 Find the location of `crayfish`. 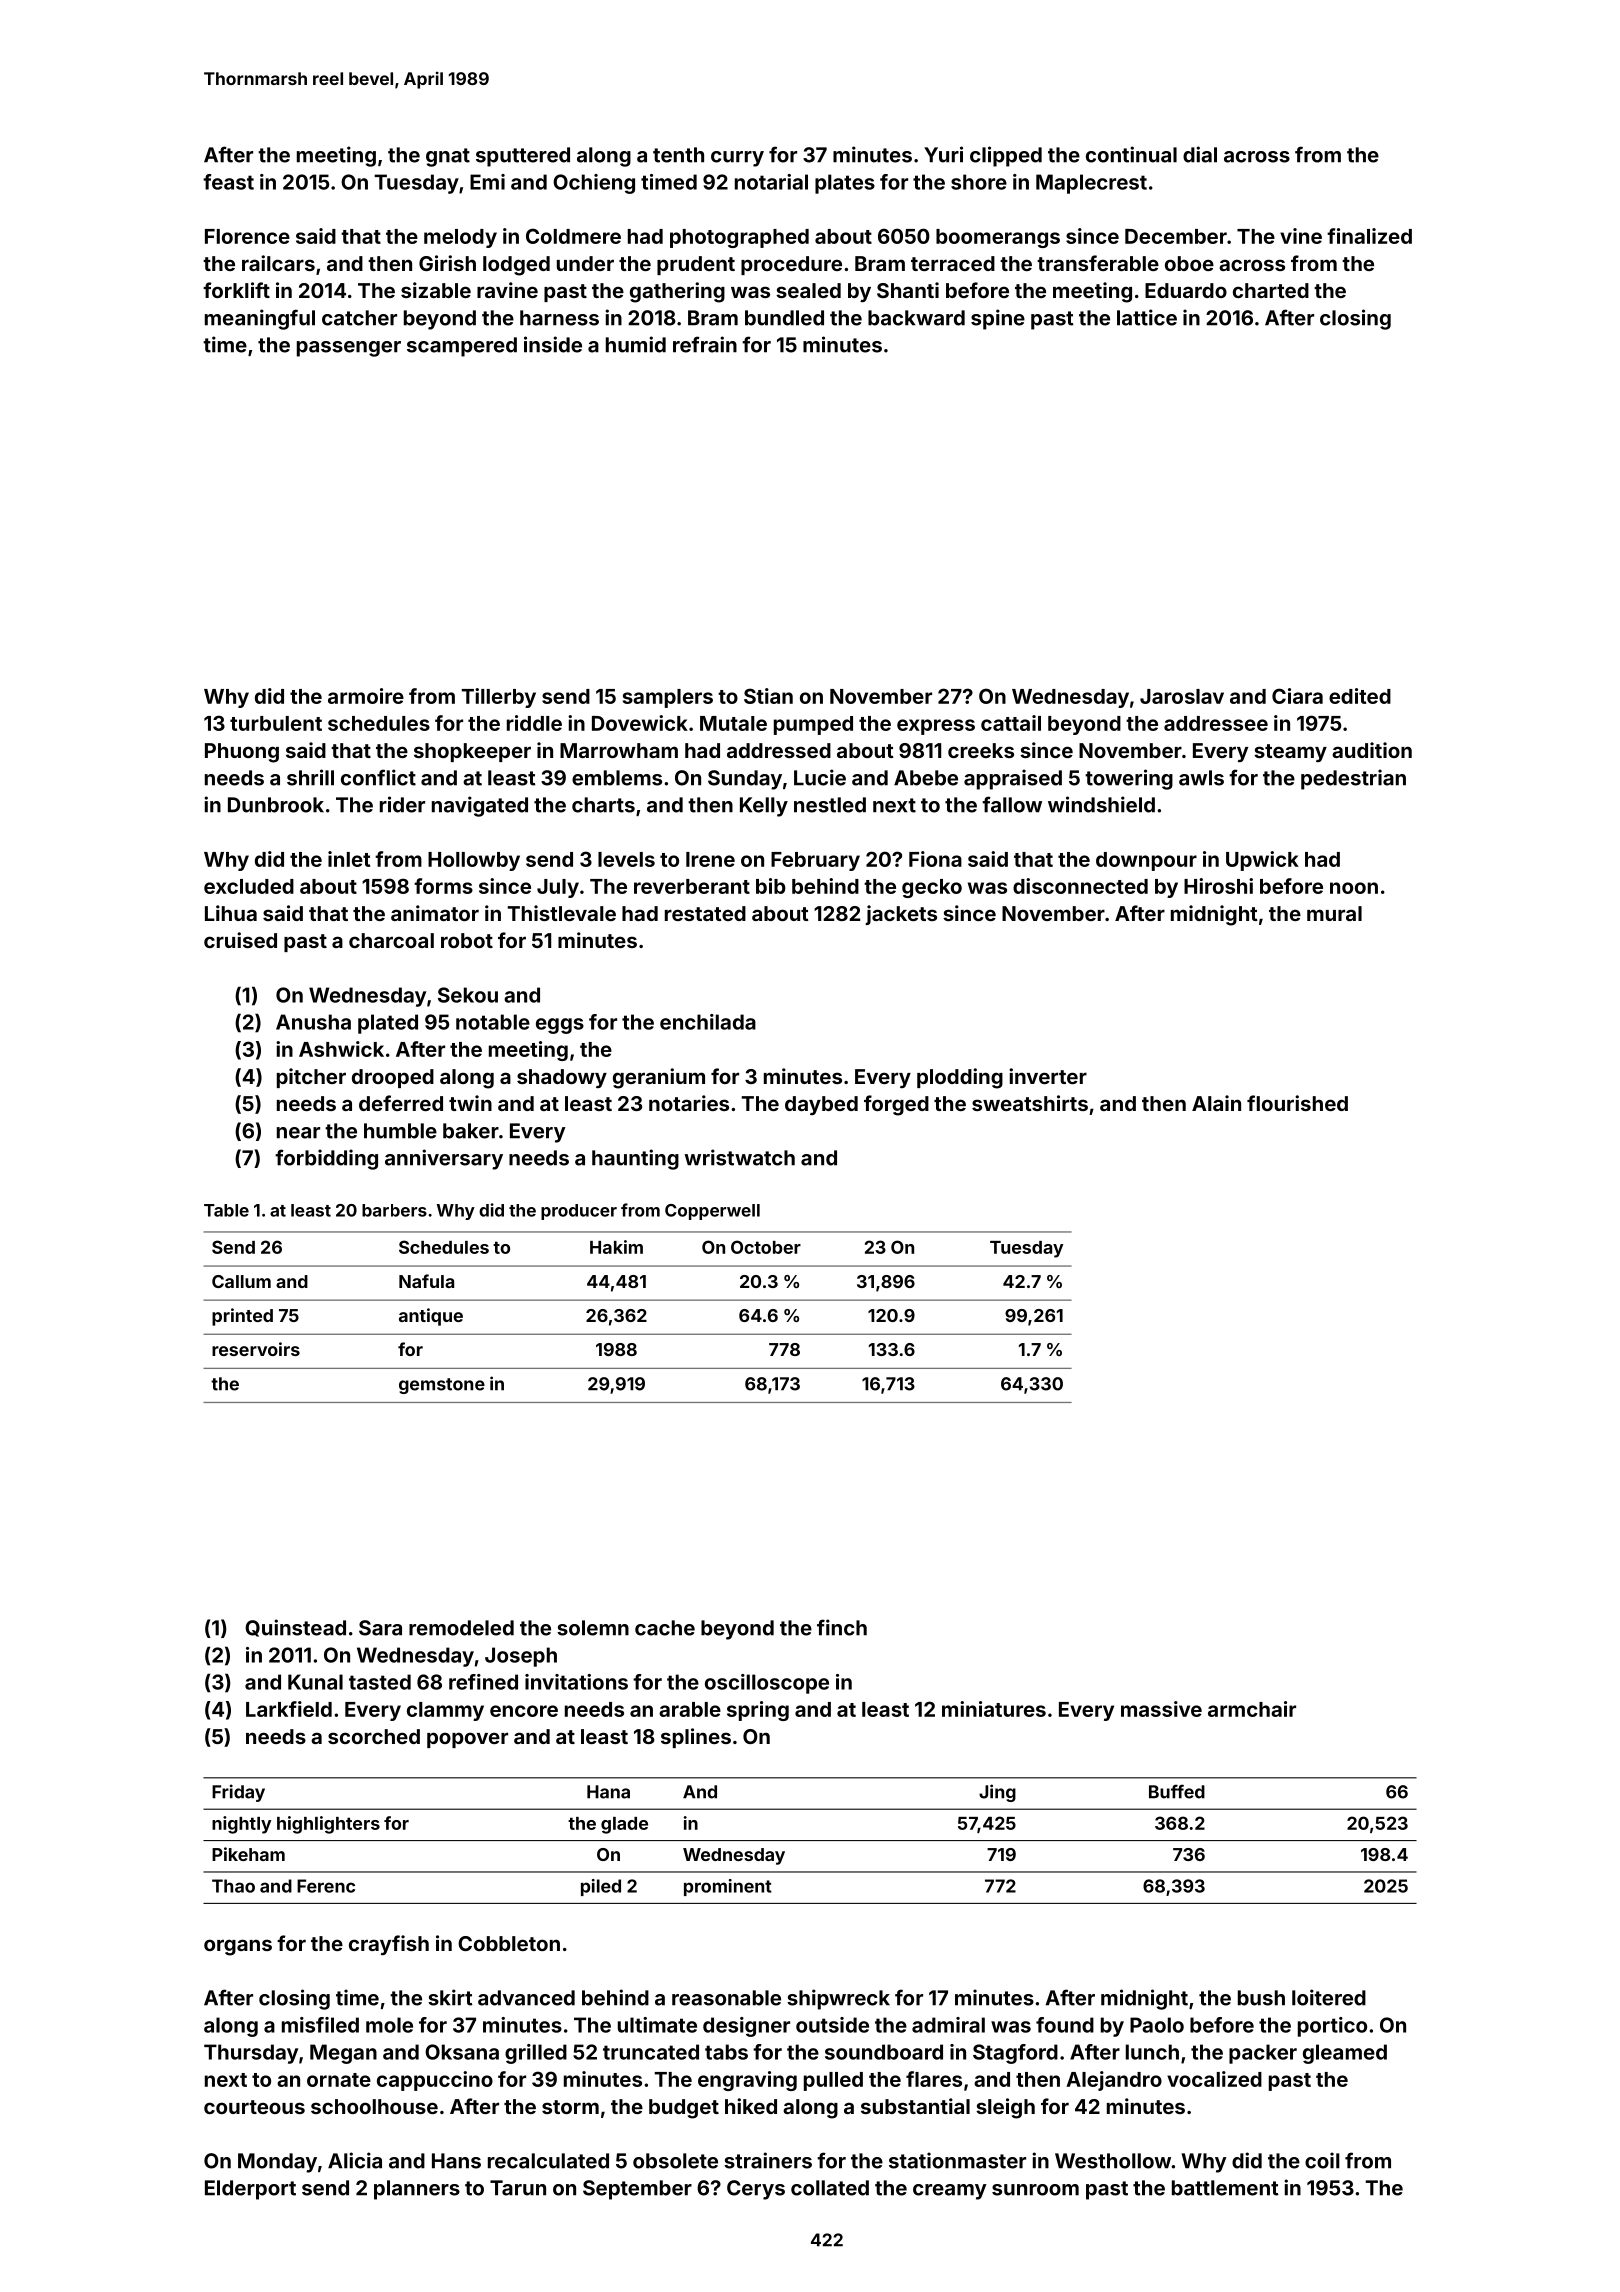

crayfish is located at coordinates (389, 1945).
